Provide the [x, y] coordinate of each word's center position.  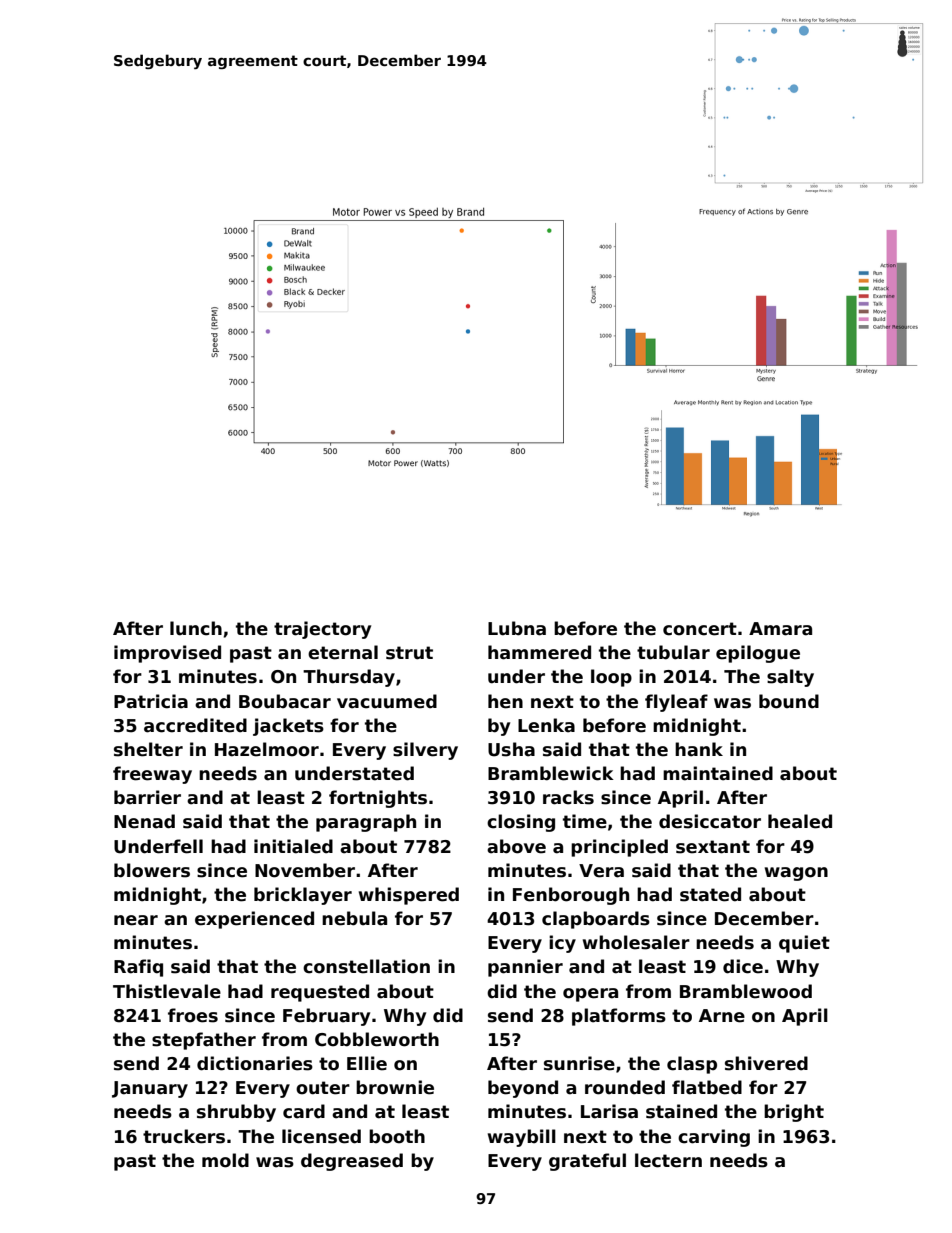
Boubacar [285, 701]
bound [789, 701]
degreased [352, 1162]
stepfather [204, 1041]
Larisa [609, 1111]
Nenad [144, 821]
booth [397, 1136]
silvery [425, 751]
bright [794, 1113]
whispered [409, 896]
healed [800, 821]
